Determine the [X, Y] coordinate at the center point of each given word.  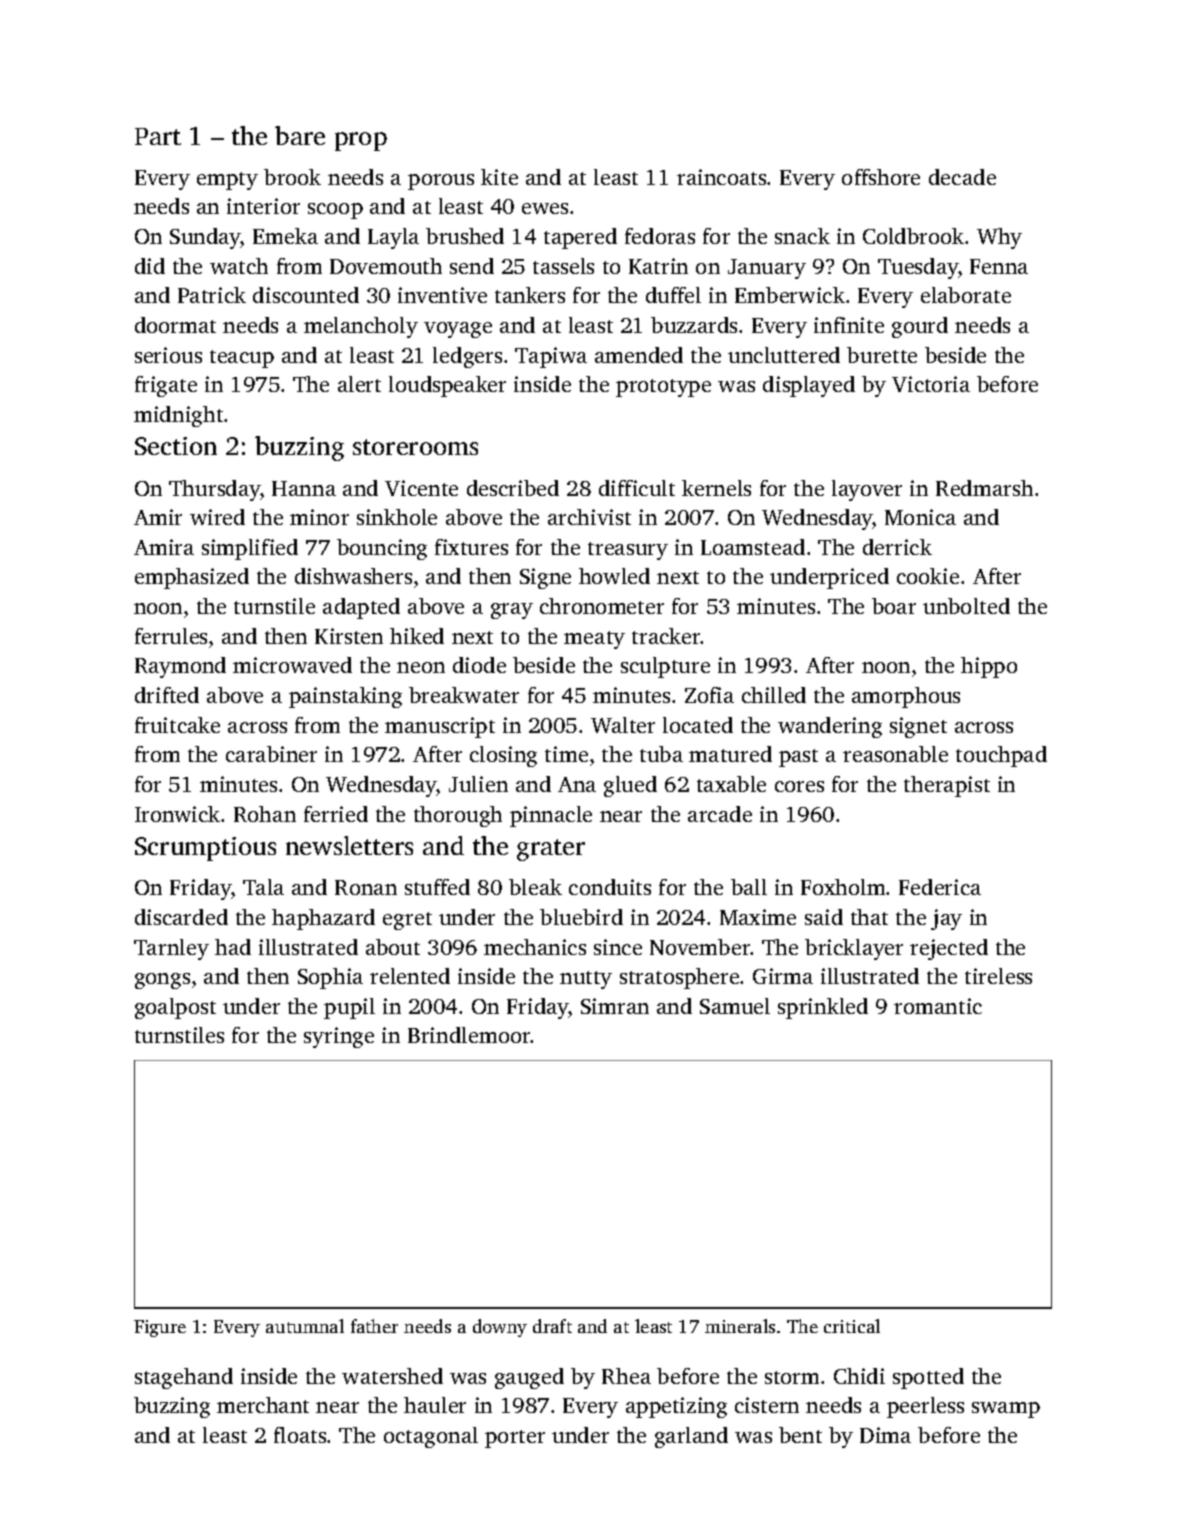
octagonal [431, 1437]
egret [407, 921]
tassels [563, 266]
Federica [940, 887]
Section [176, 446]
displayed [809, 386]
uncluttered [784, 355]
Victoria [931, 384]
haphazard [323, 919]
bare [300, 135]
